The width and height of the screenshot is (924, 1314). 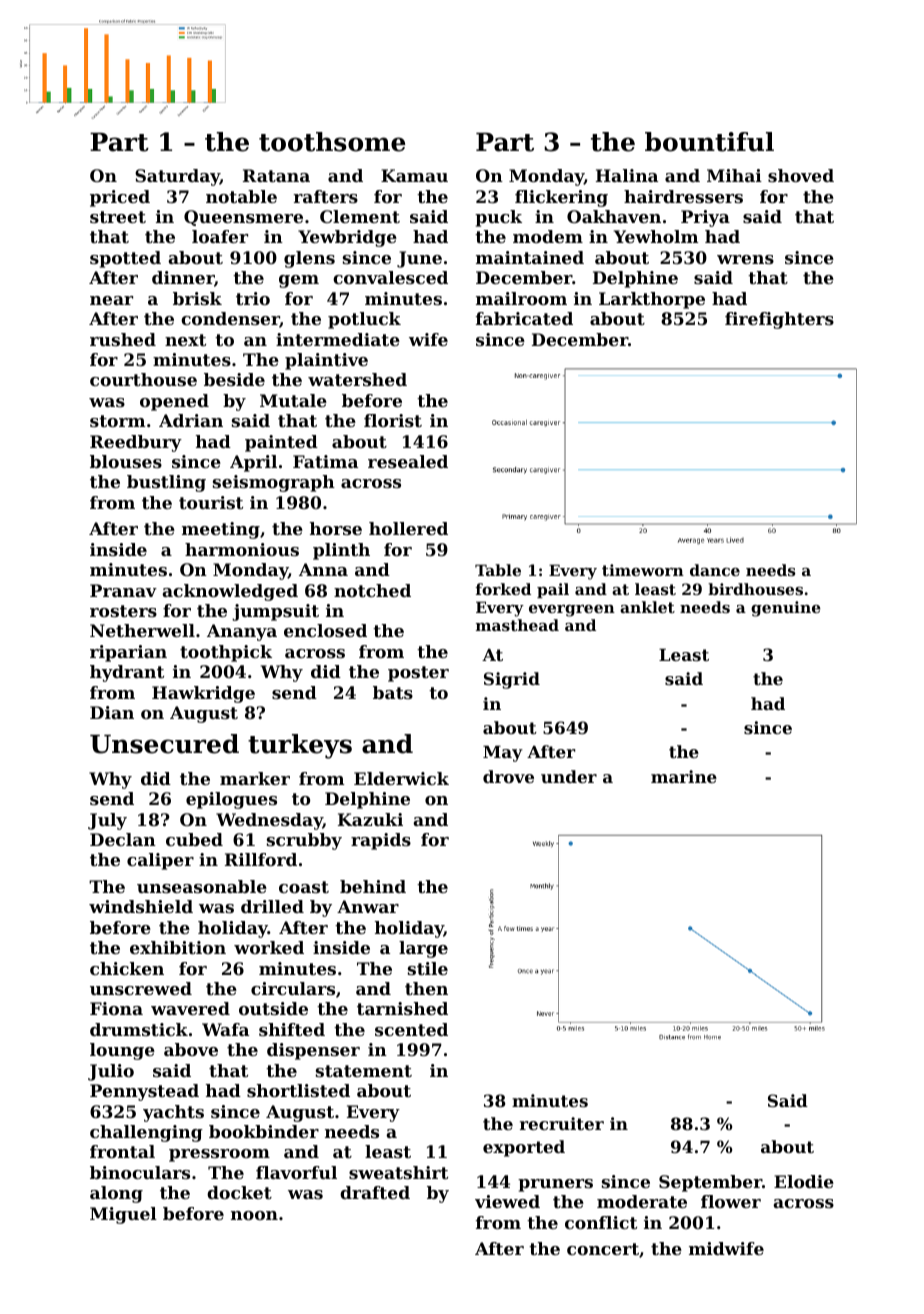 What do you see at coordinates (120, 198) in the screenshot?
I see `priced` at bounding box center [120, 198].
